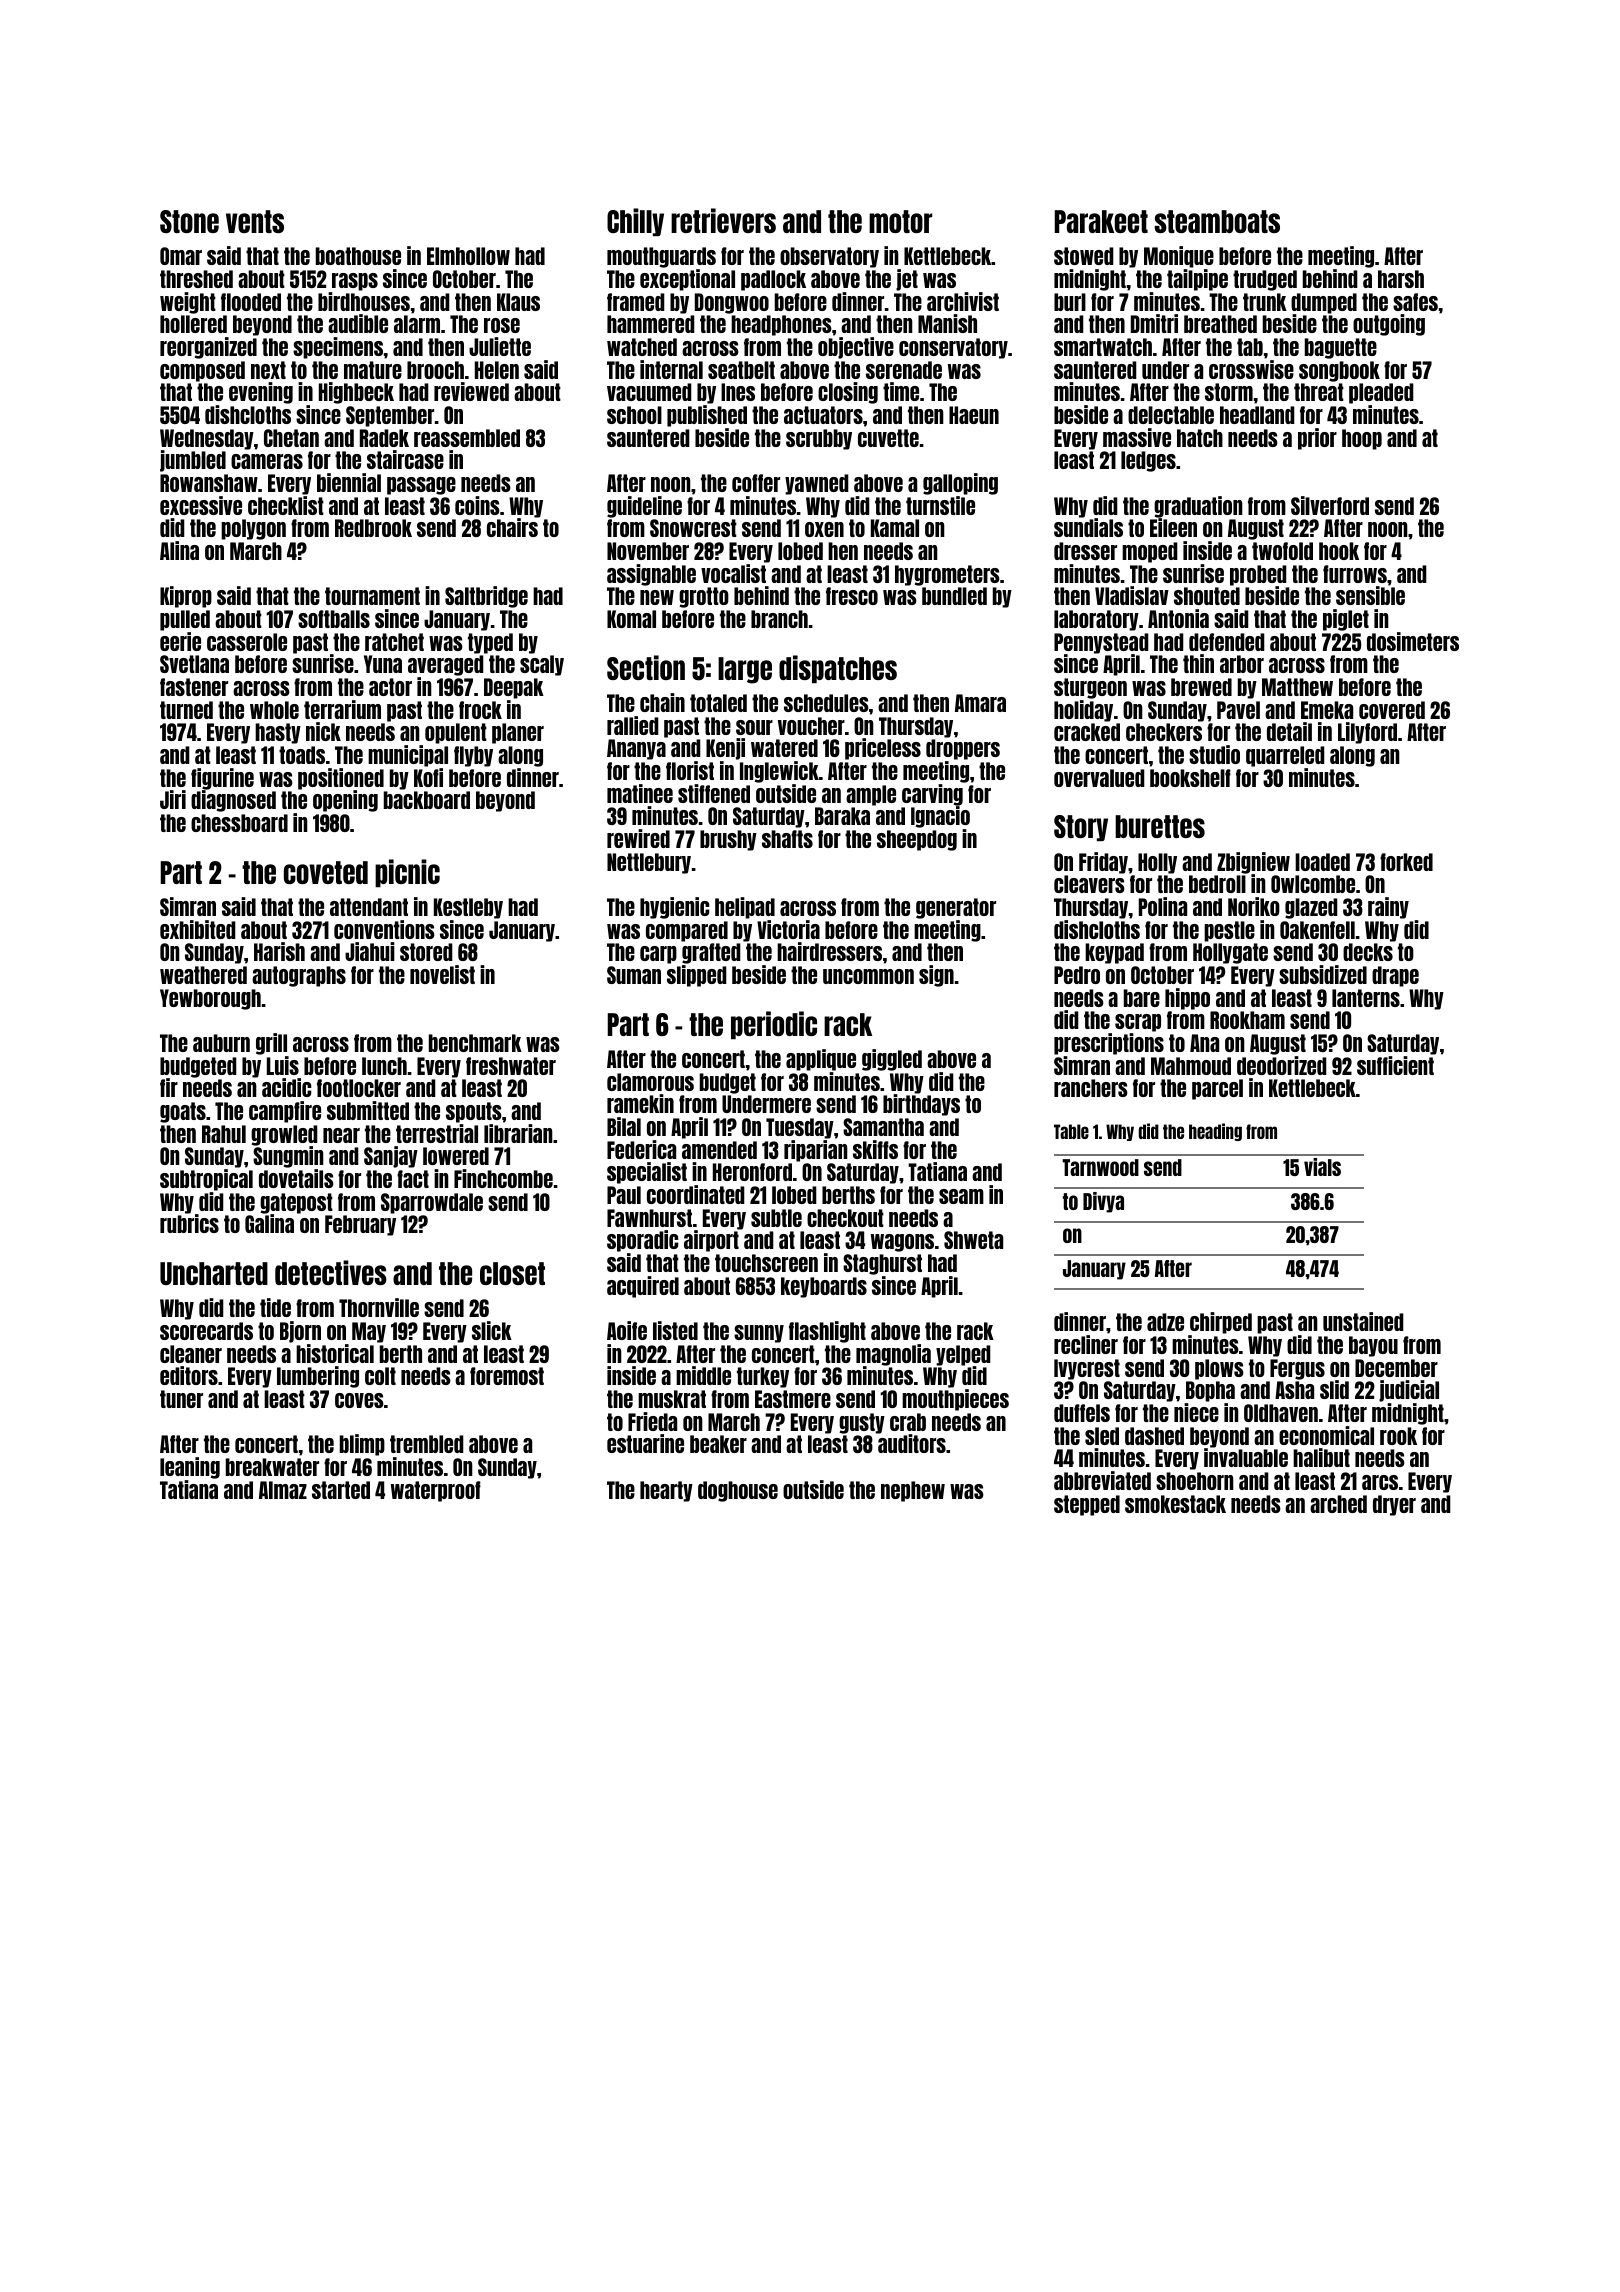 This screenshot has height=2292, width=1620. I want to click on steamboats, so click(1217, 221).
